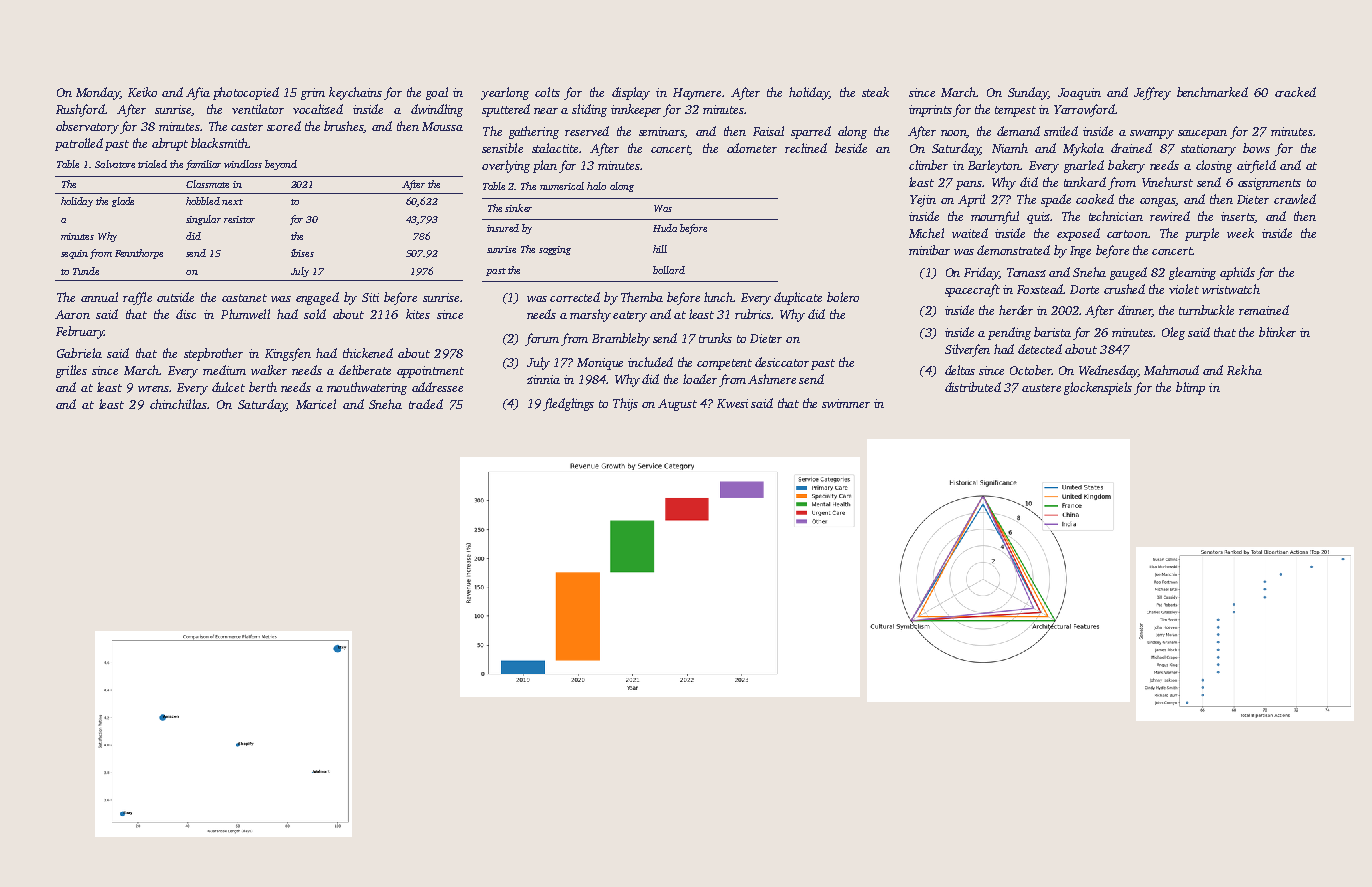  Describe the element at coordinates (1208, 150) in the image. I see `stationary` at that location.
